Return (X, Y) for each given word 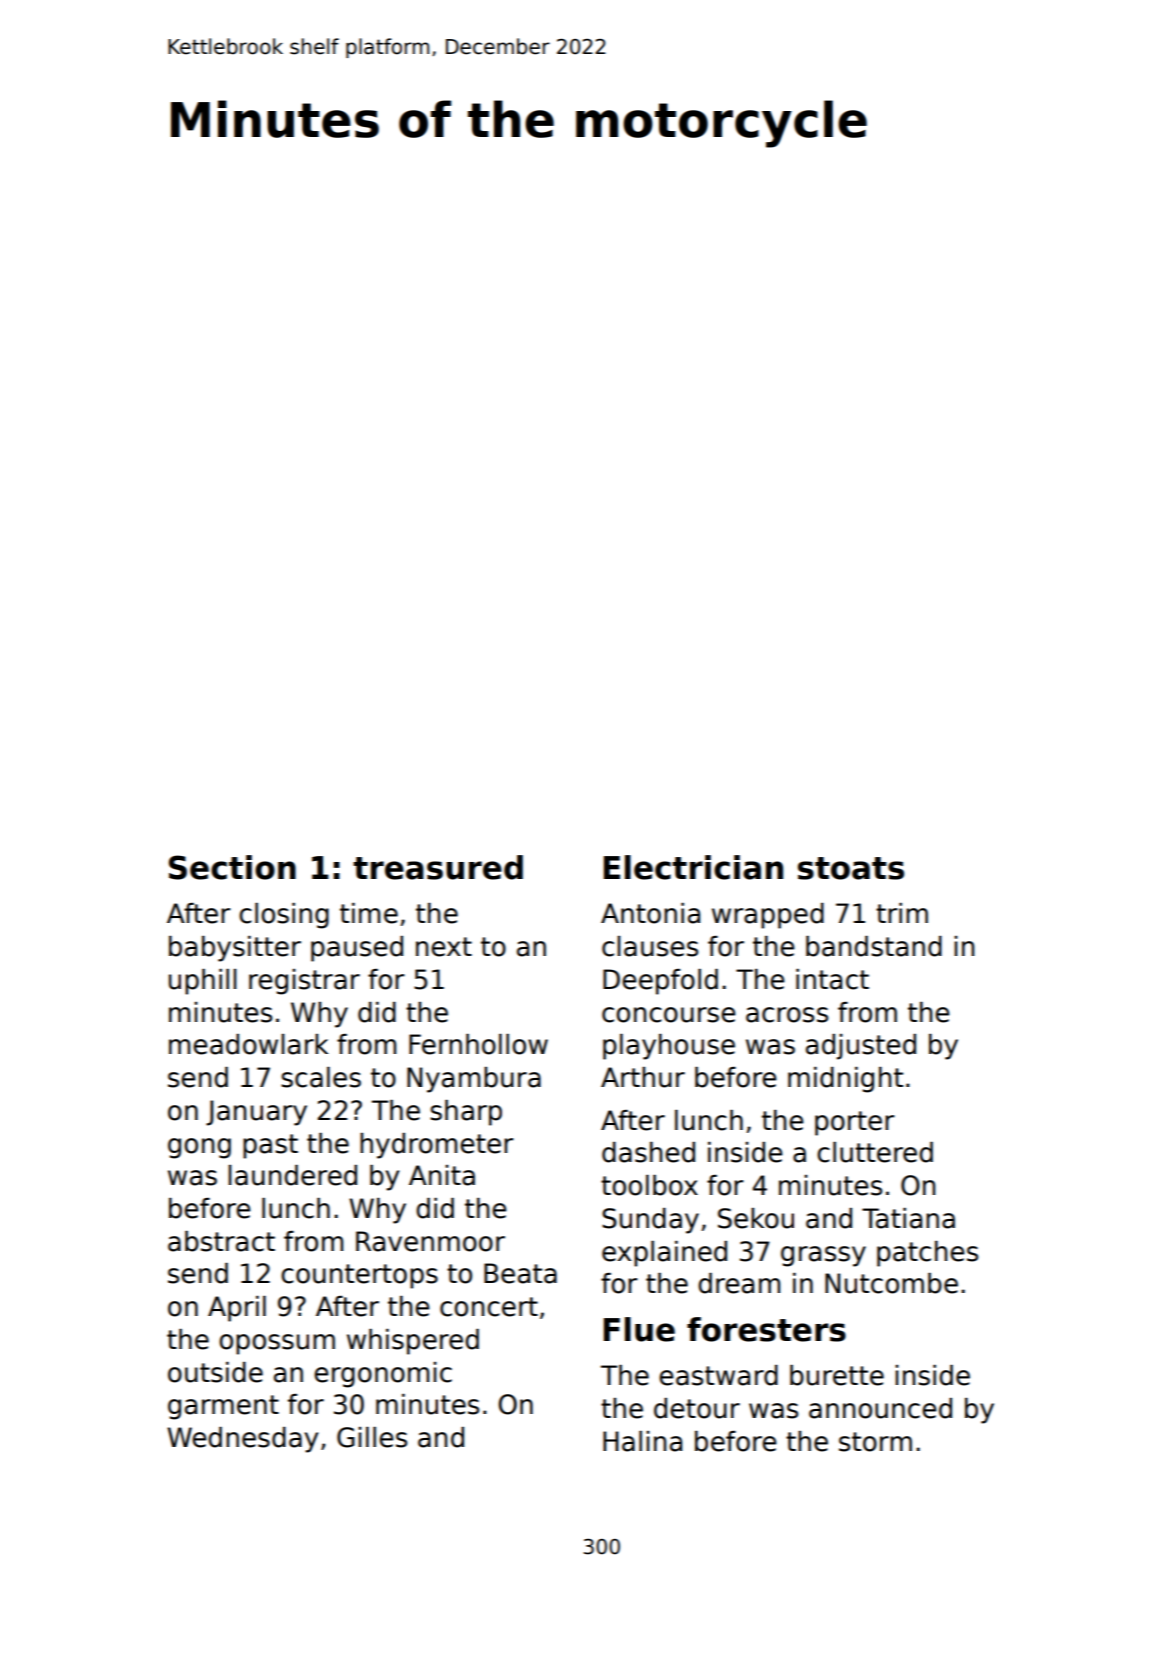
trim (902, 913)
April (237, 1309)
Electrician (693, 867)
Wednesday (242, 1440)
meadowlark (248, 1044)
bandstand (874, 946)
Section (232, 867)
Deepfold (660, 982)
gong (199, 1148)
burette (837, 1375)
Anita (442, 1175)
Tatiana (908, 1218)
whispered (413, 1342)
